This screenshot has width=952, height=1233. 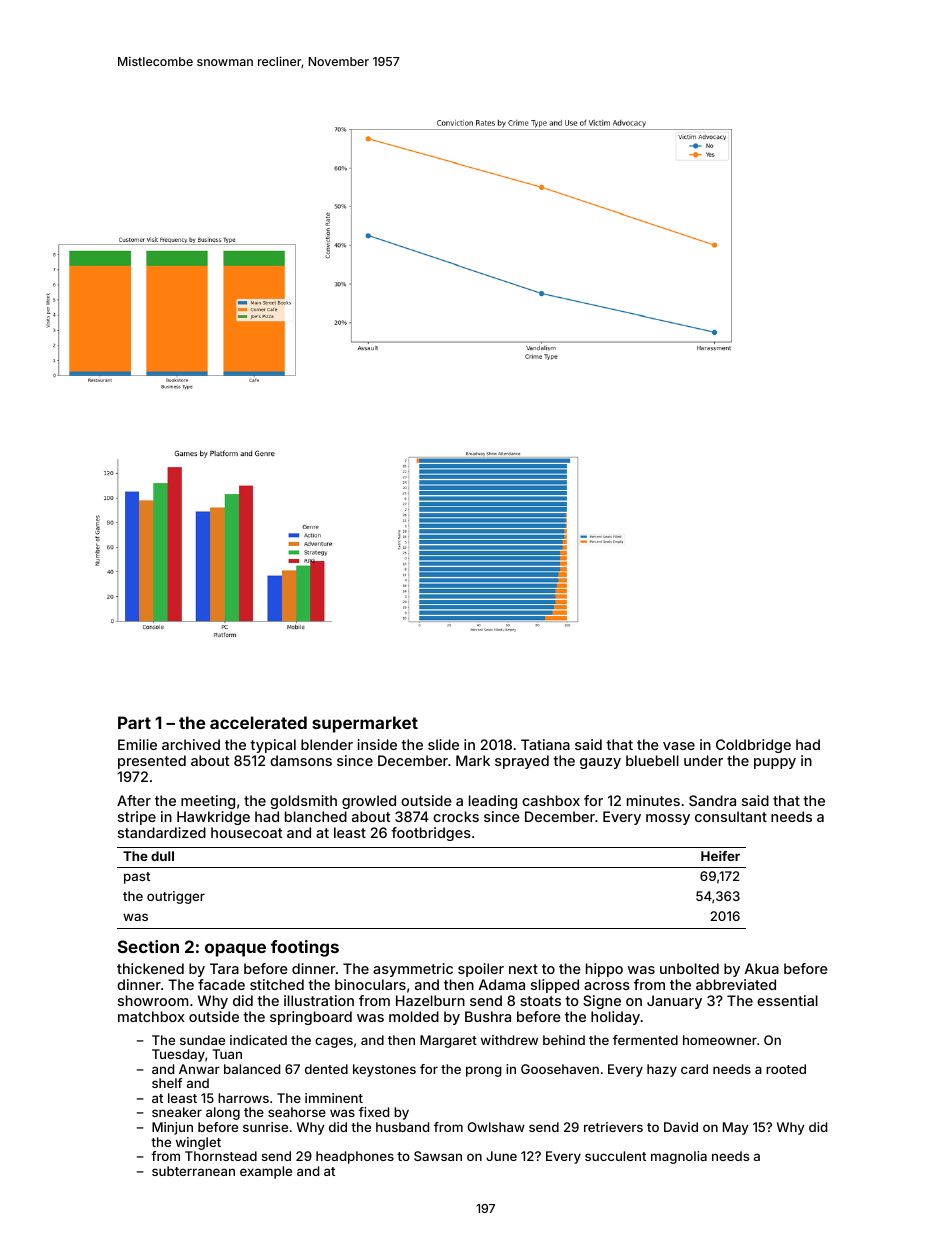 What do you see at coordinates (134, 722) in the screenshot?
I see `Part` at bounding box center [134, 722].
